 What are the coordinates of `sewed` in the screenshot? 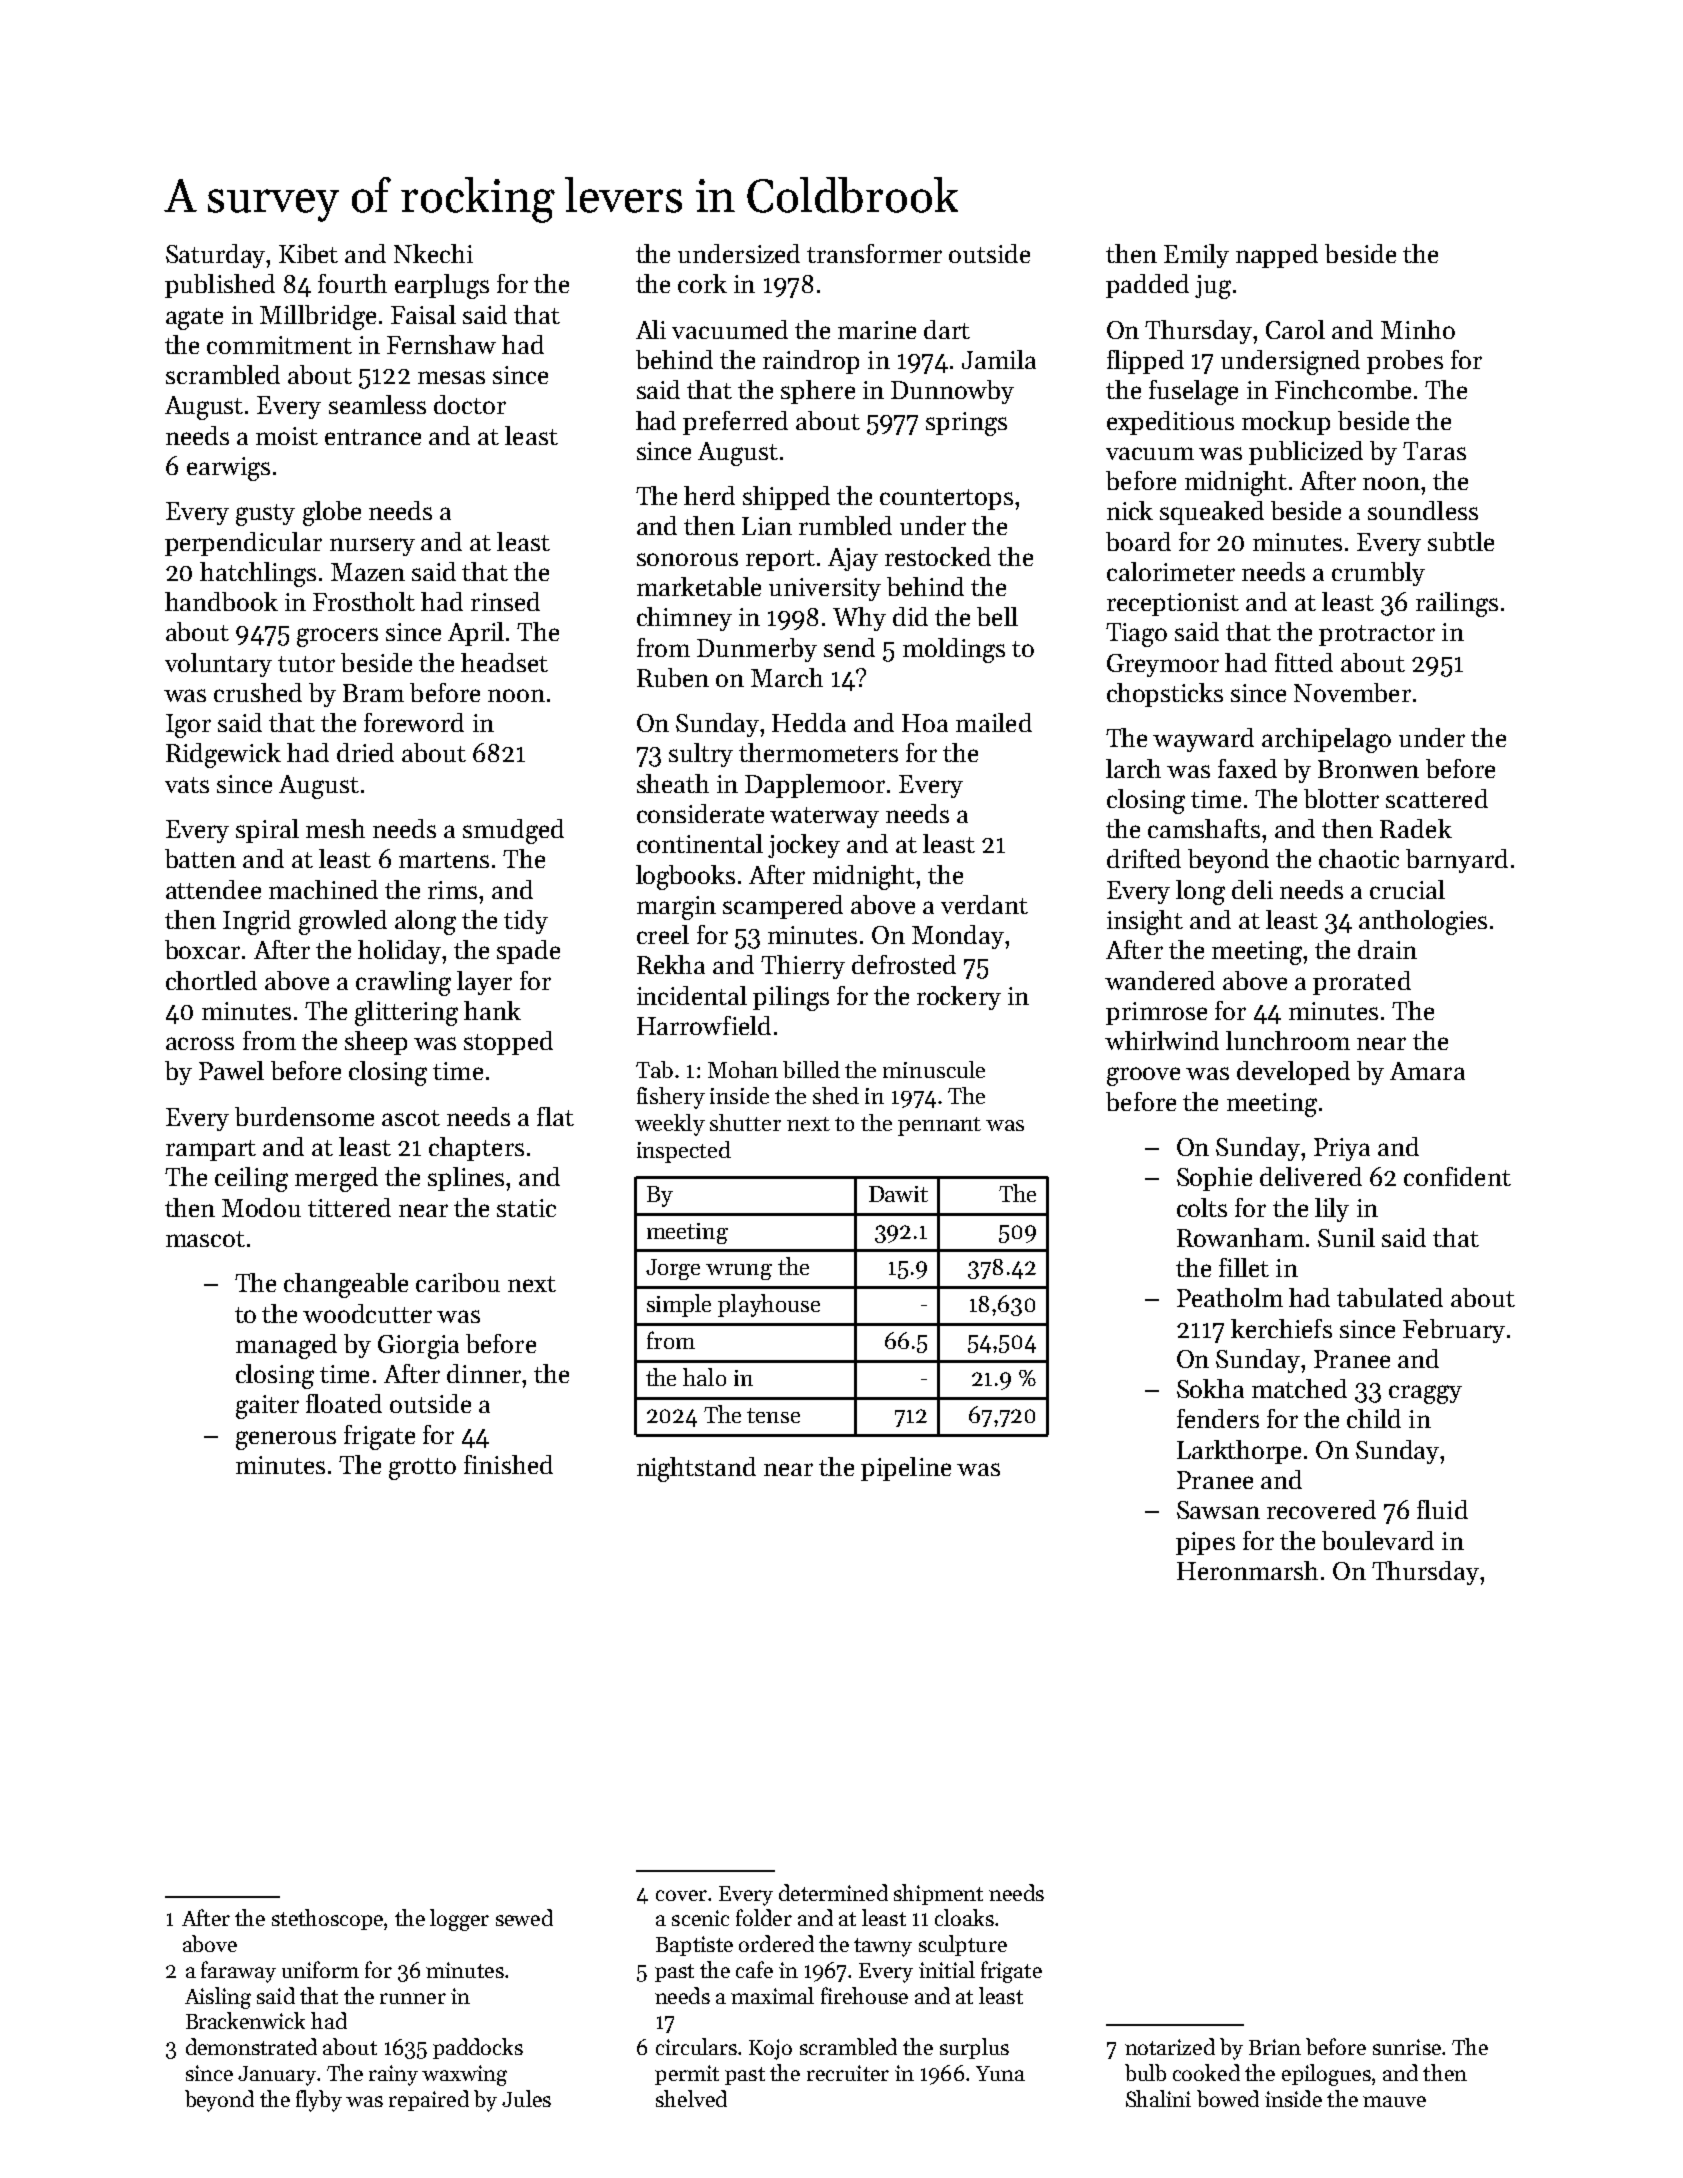 It's located at (524, 1917).
